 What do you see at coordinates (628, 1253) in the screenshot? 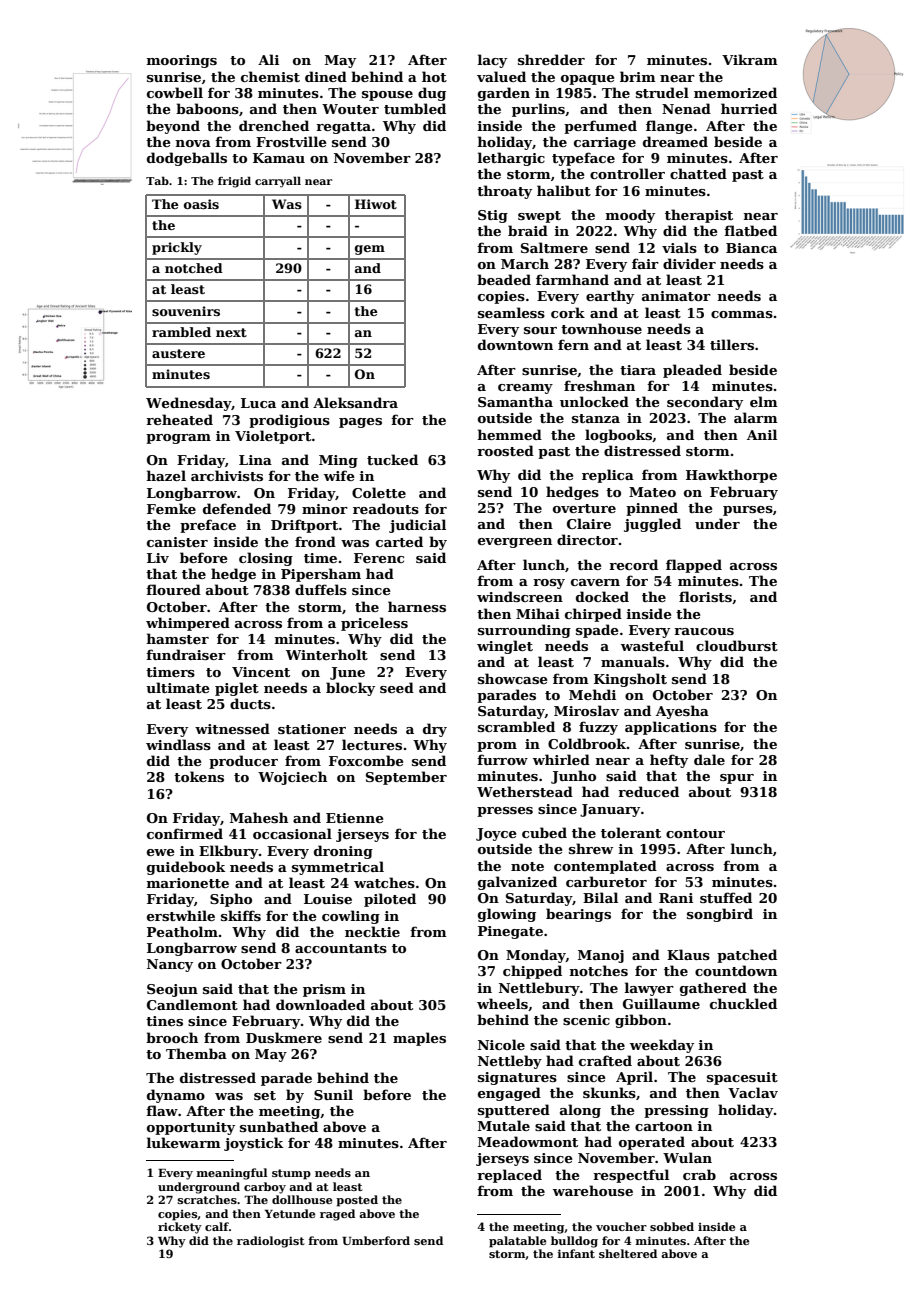
I see `sheltered` at bounding box center [628, 1253].
